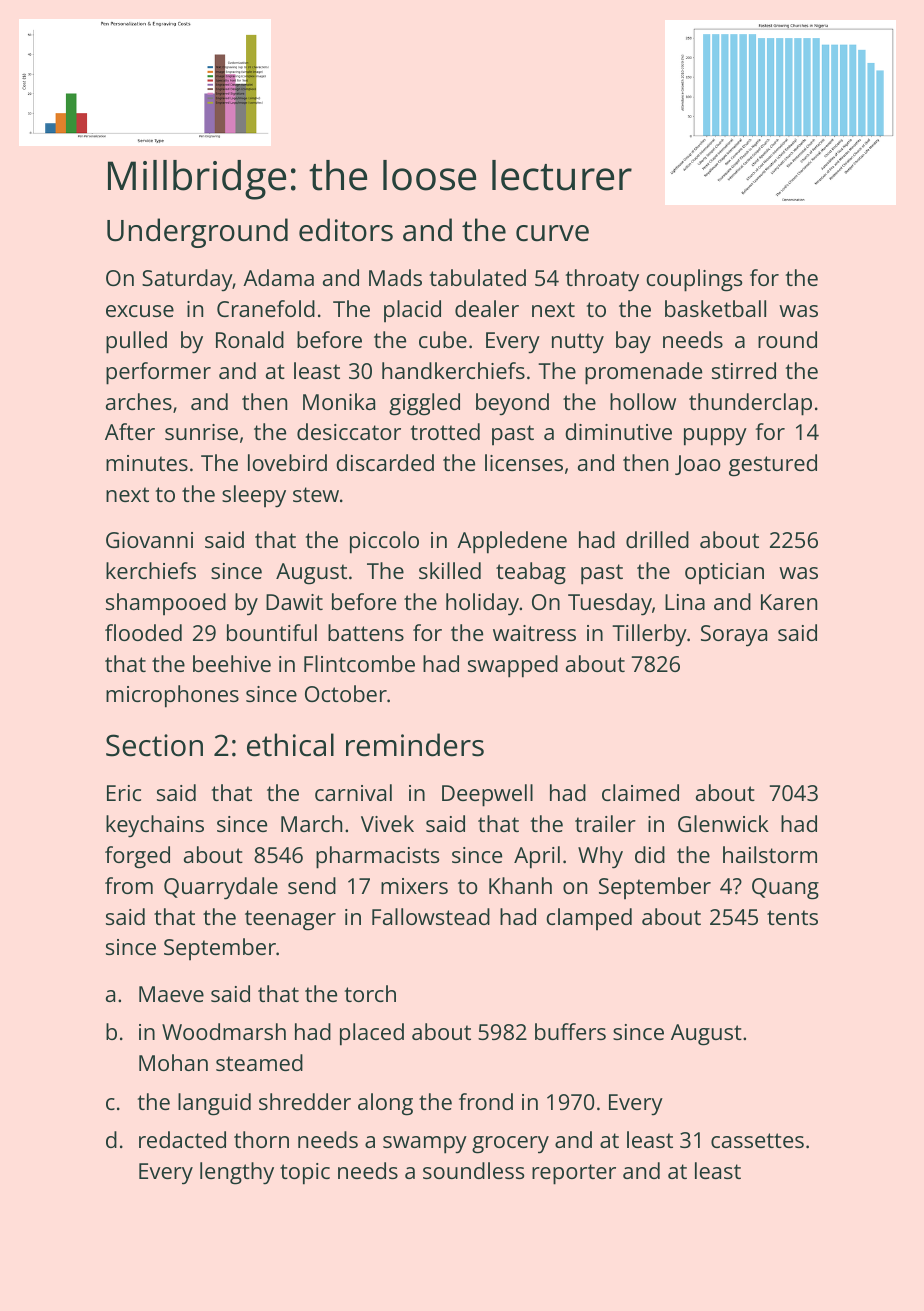  Describe the element at coordinates (237, 1173) in the screenshot. I see `lengthy` at that location.
